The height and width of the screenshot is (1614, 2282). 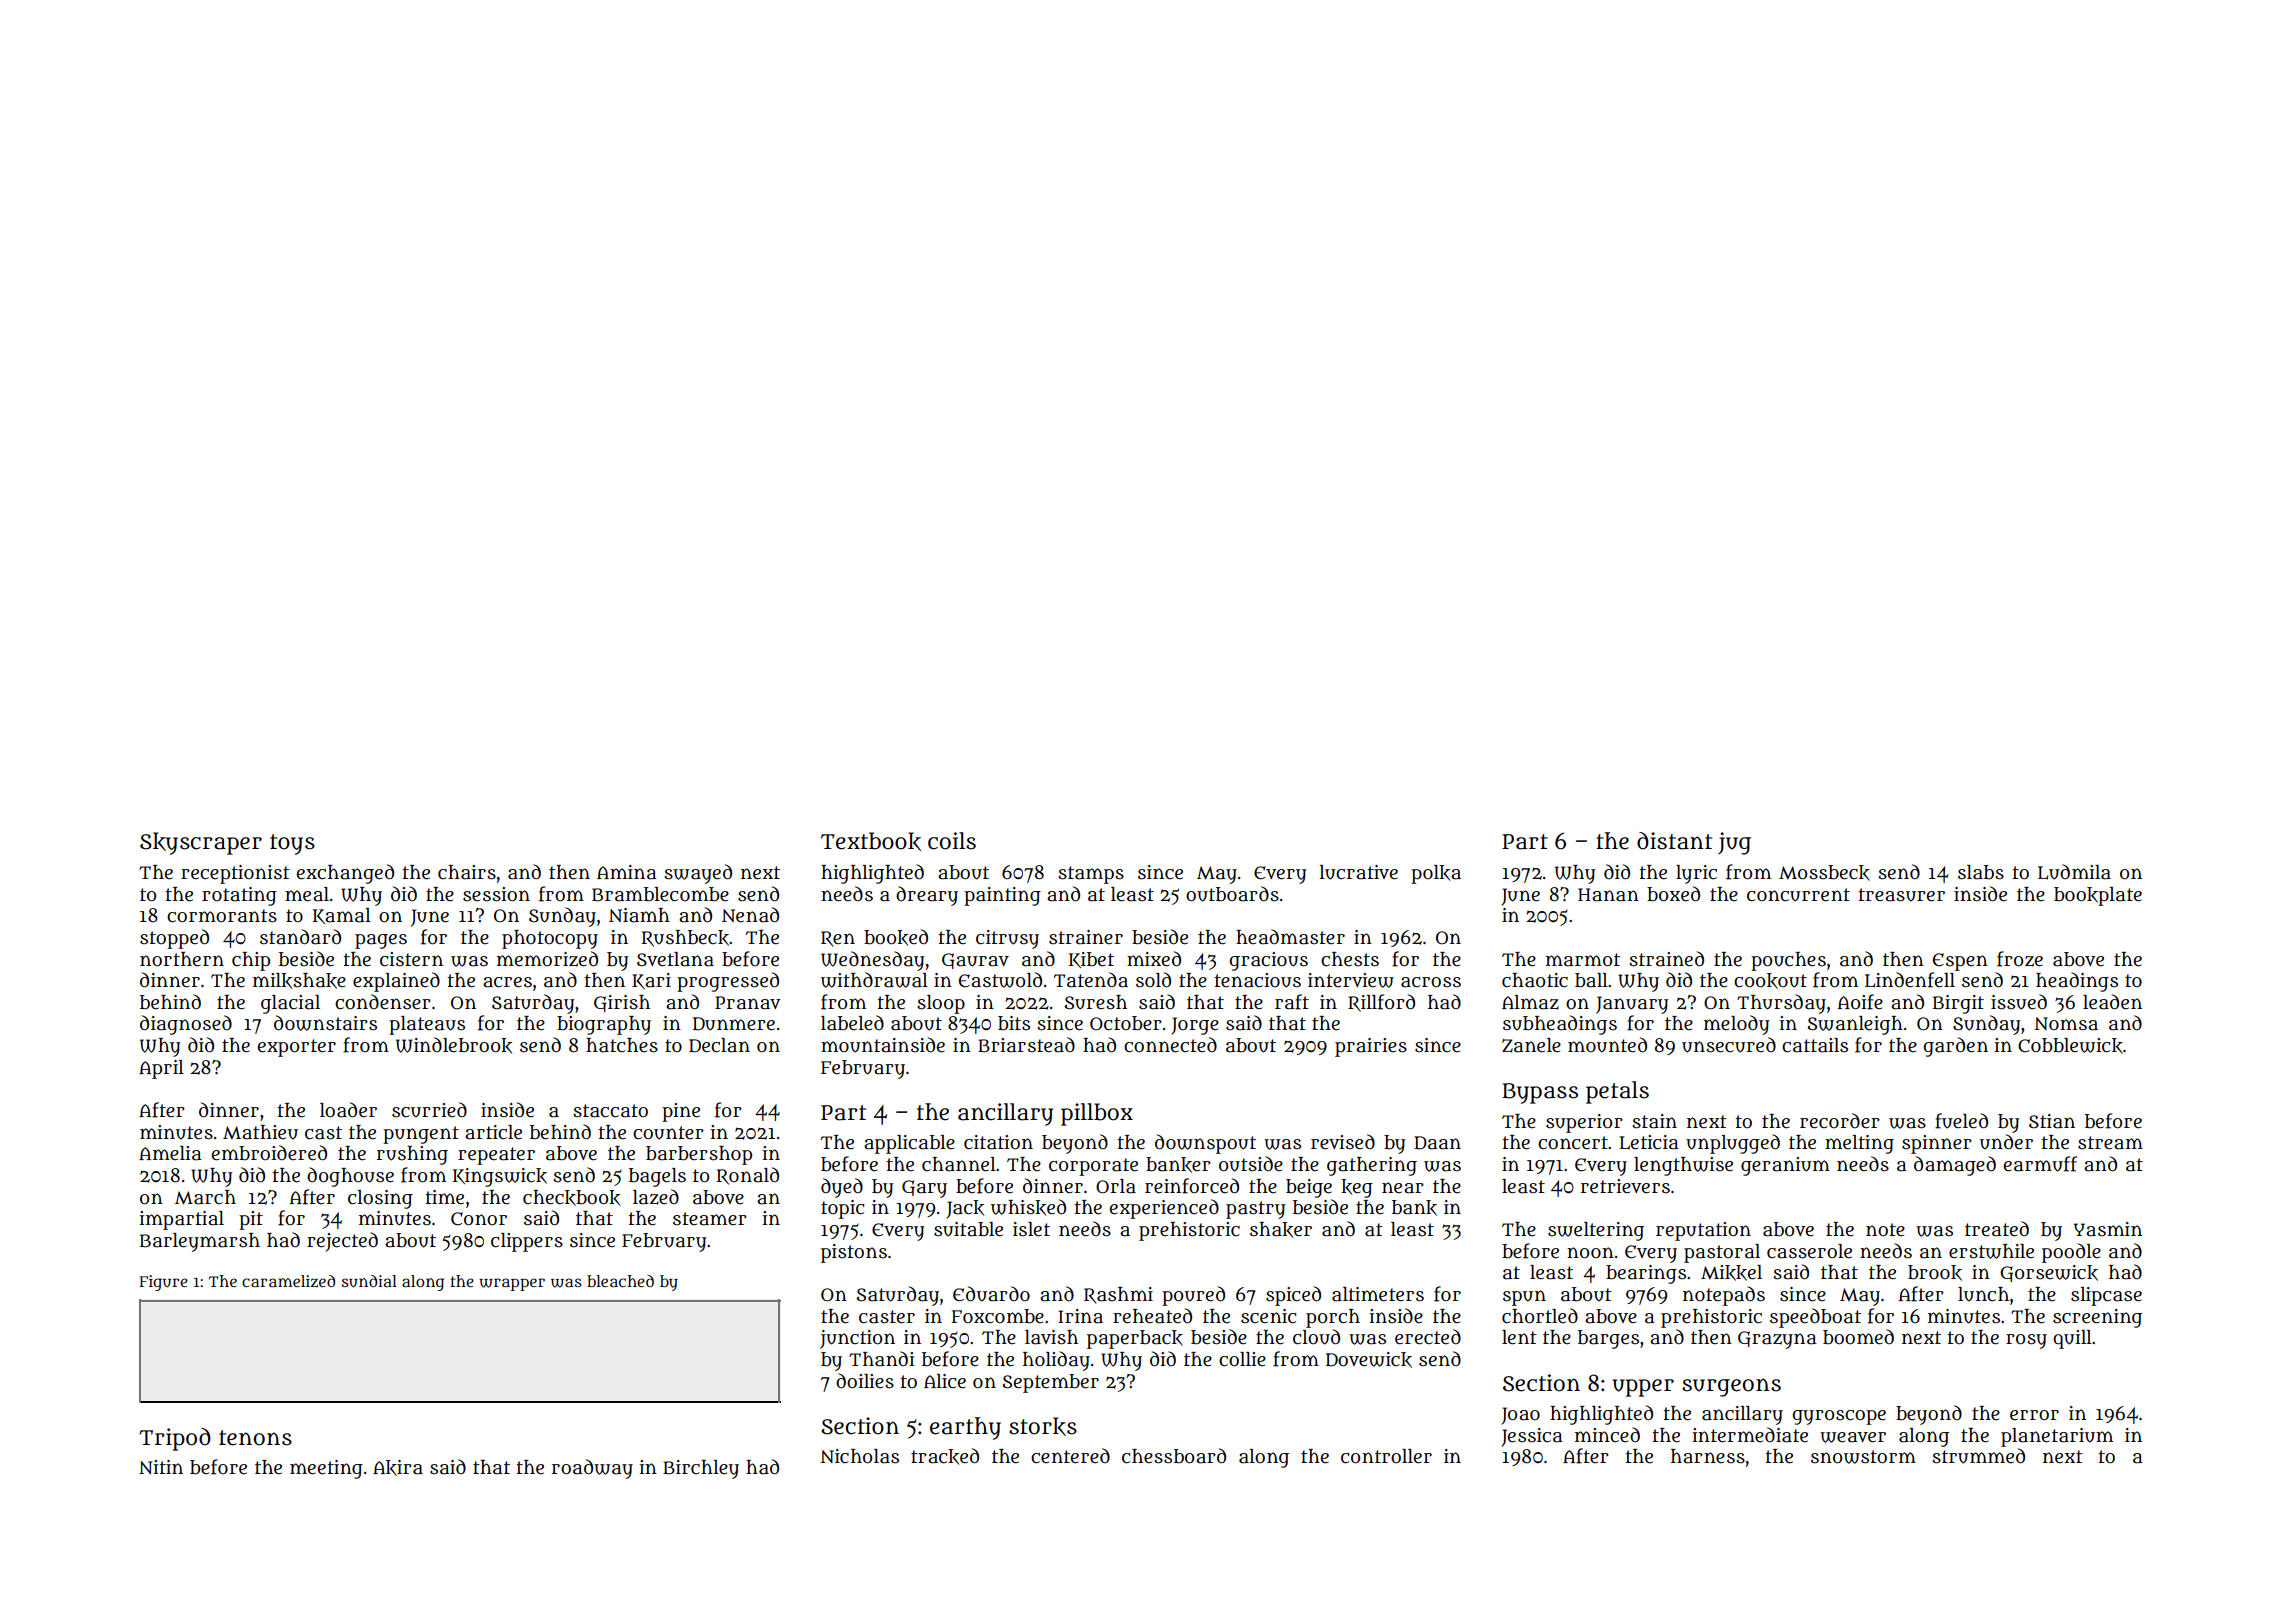 I want to click on stream, so click(x=2110, y=1143).
